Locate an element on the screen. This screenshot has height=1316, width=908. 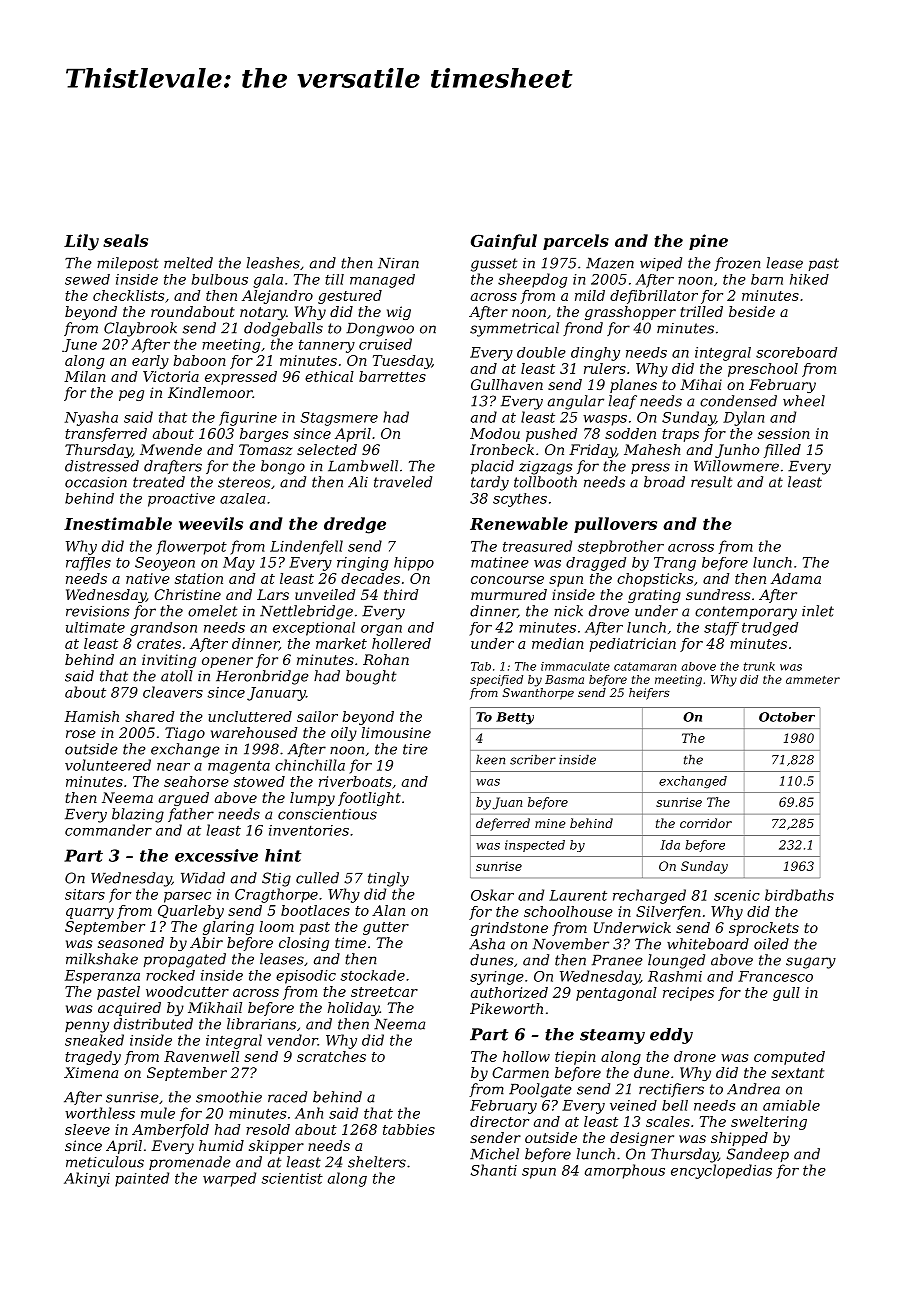
Widad is located at coordinates (203, 878).
